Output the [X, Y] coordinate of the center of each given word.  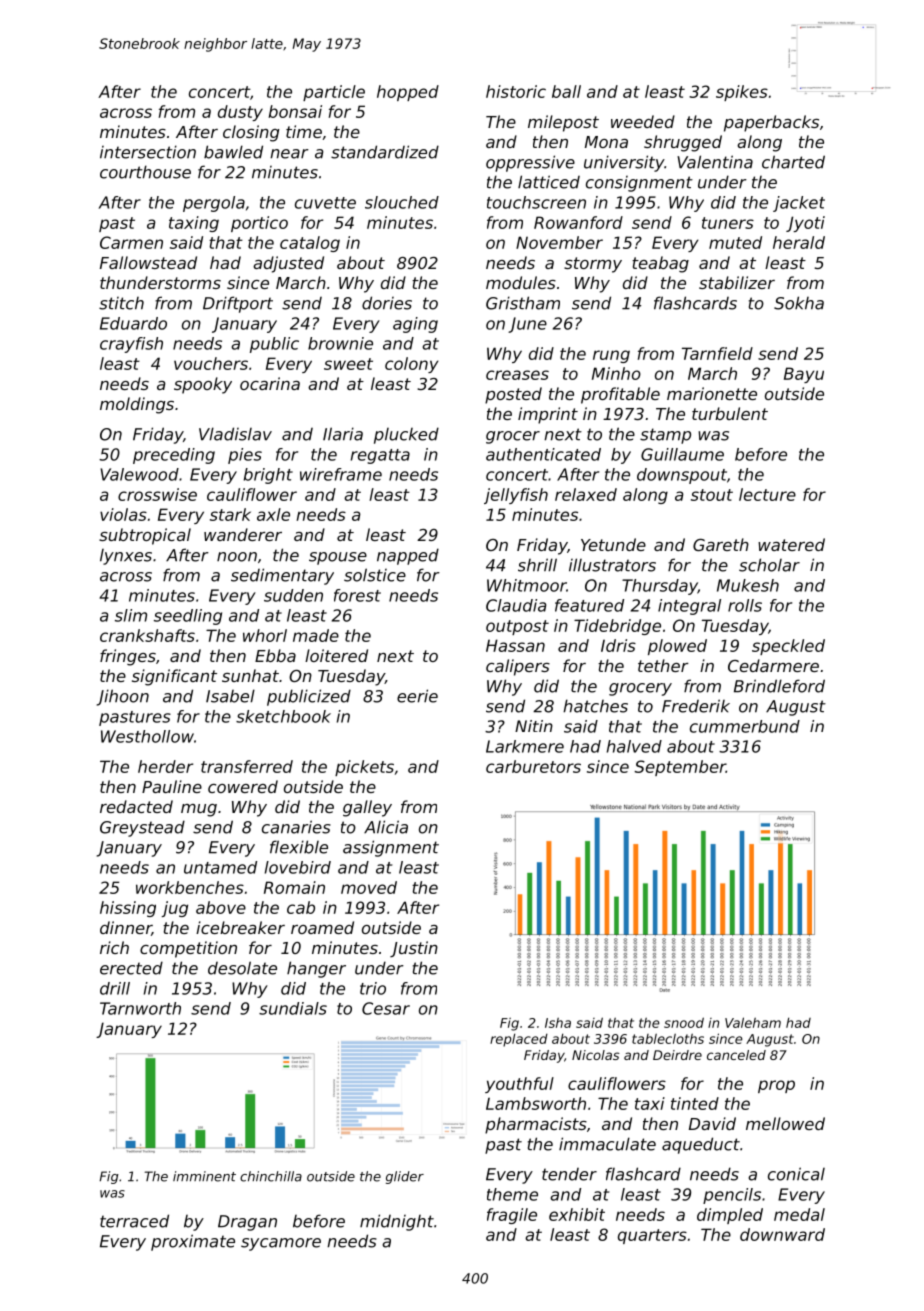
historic [516, 91]
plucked [406, 435]
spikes [742, 93]
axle [273, 514]
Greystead [142, 828]
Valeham [753, 1022]
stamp [665, 436]
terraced [134, 1221]
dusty [240, 113]
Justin [414, 949]
